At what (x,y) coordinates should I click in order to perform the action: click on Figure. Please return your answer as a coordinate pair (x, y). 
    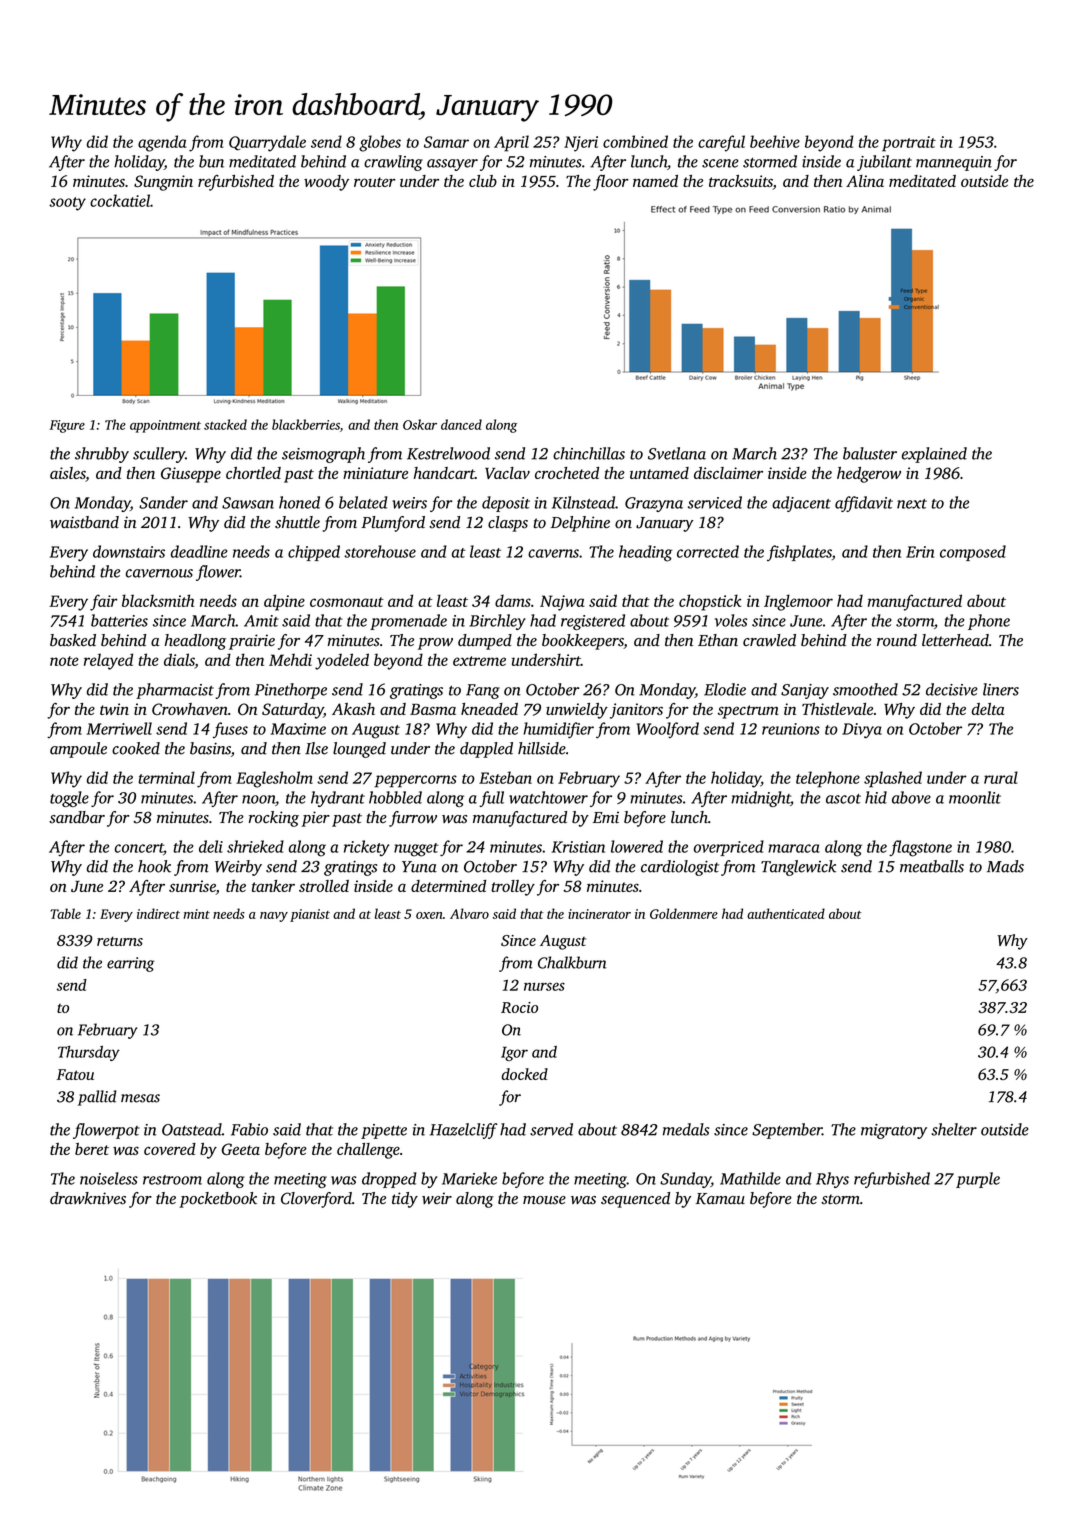
    Looking at the image, I should click on (67, 426).
